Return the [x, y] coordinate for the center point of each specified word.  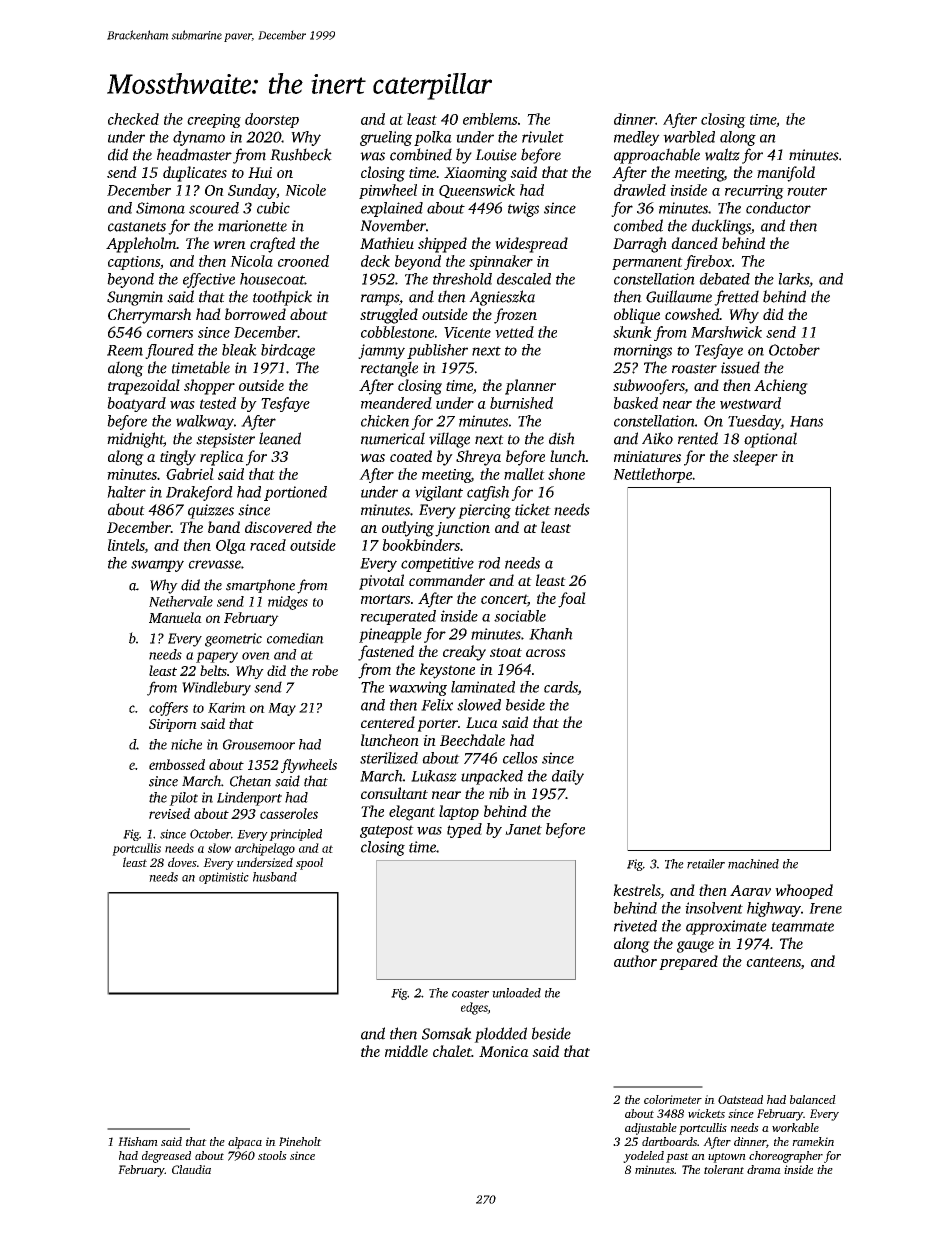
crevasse [214, 564]
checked [133, 119]
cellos [520, 758]
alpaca [245, 1143]
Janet [523, 829]
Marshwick [726, 332]
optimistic [224, 878]
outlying [408, 529]
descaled [524, 279]
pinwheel [388, 191]
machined [753, 864]
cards [561, 688]
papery [217, 657]
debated [724, 279]
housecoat [272, 279]
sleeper [755, 458]
